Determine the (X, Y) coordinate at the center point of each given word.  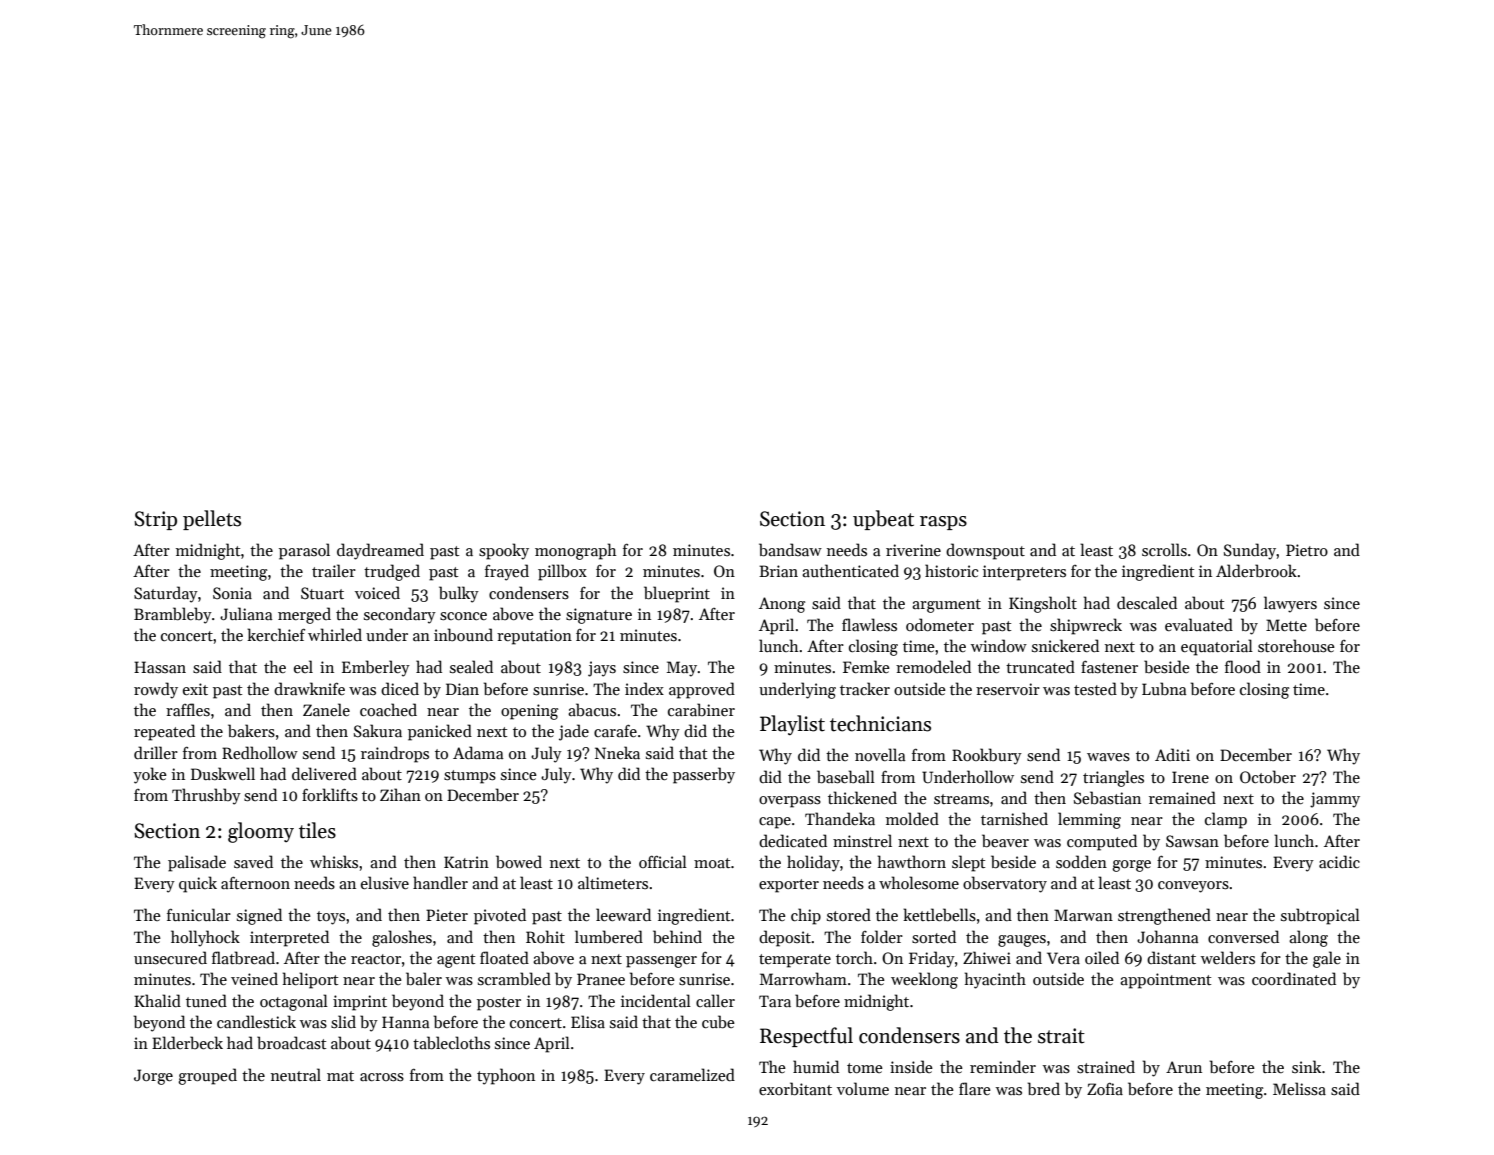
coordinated (1294, 978)
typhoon (506, 1076)
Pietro (1307, 550)
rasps (943, 523)
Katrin (466, 862)
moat (712, 863)
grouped (207, 1076)
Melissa (1299, 1089)
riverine (913, 550)
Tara (775, 1001)
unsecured (170, 957)
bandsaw (790, 550)
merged (304, 615)
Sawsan (1192, 841)
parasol (304, 551)
